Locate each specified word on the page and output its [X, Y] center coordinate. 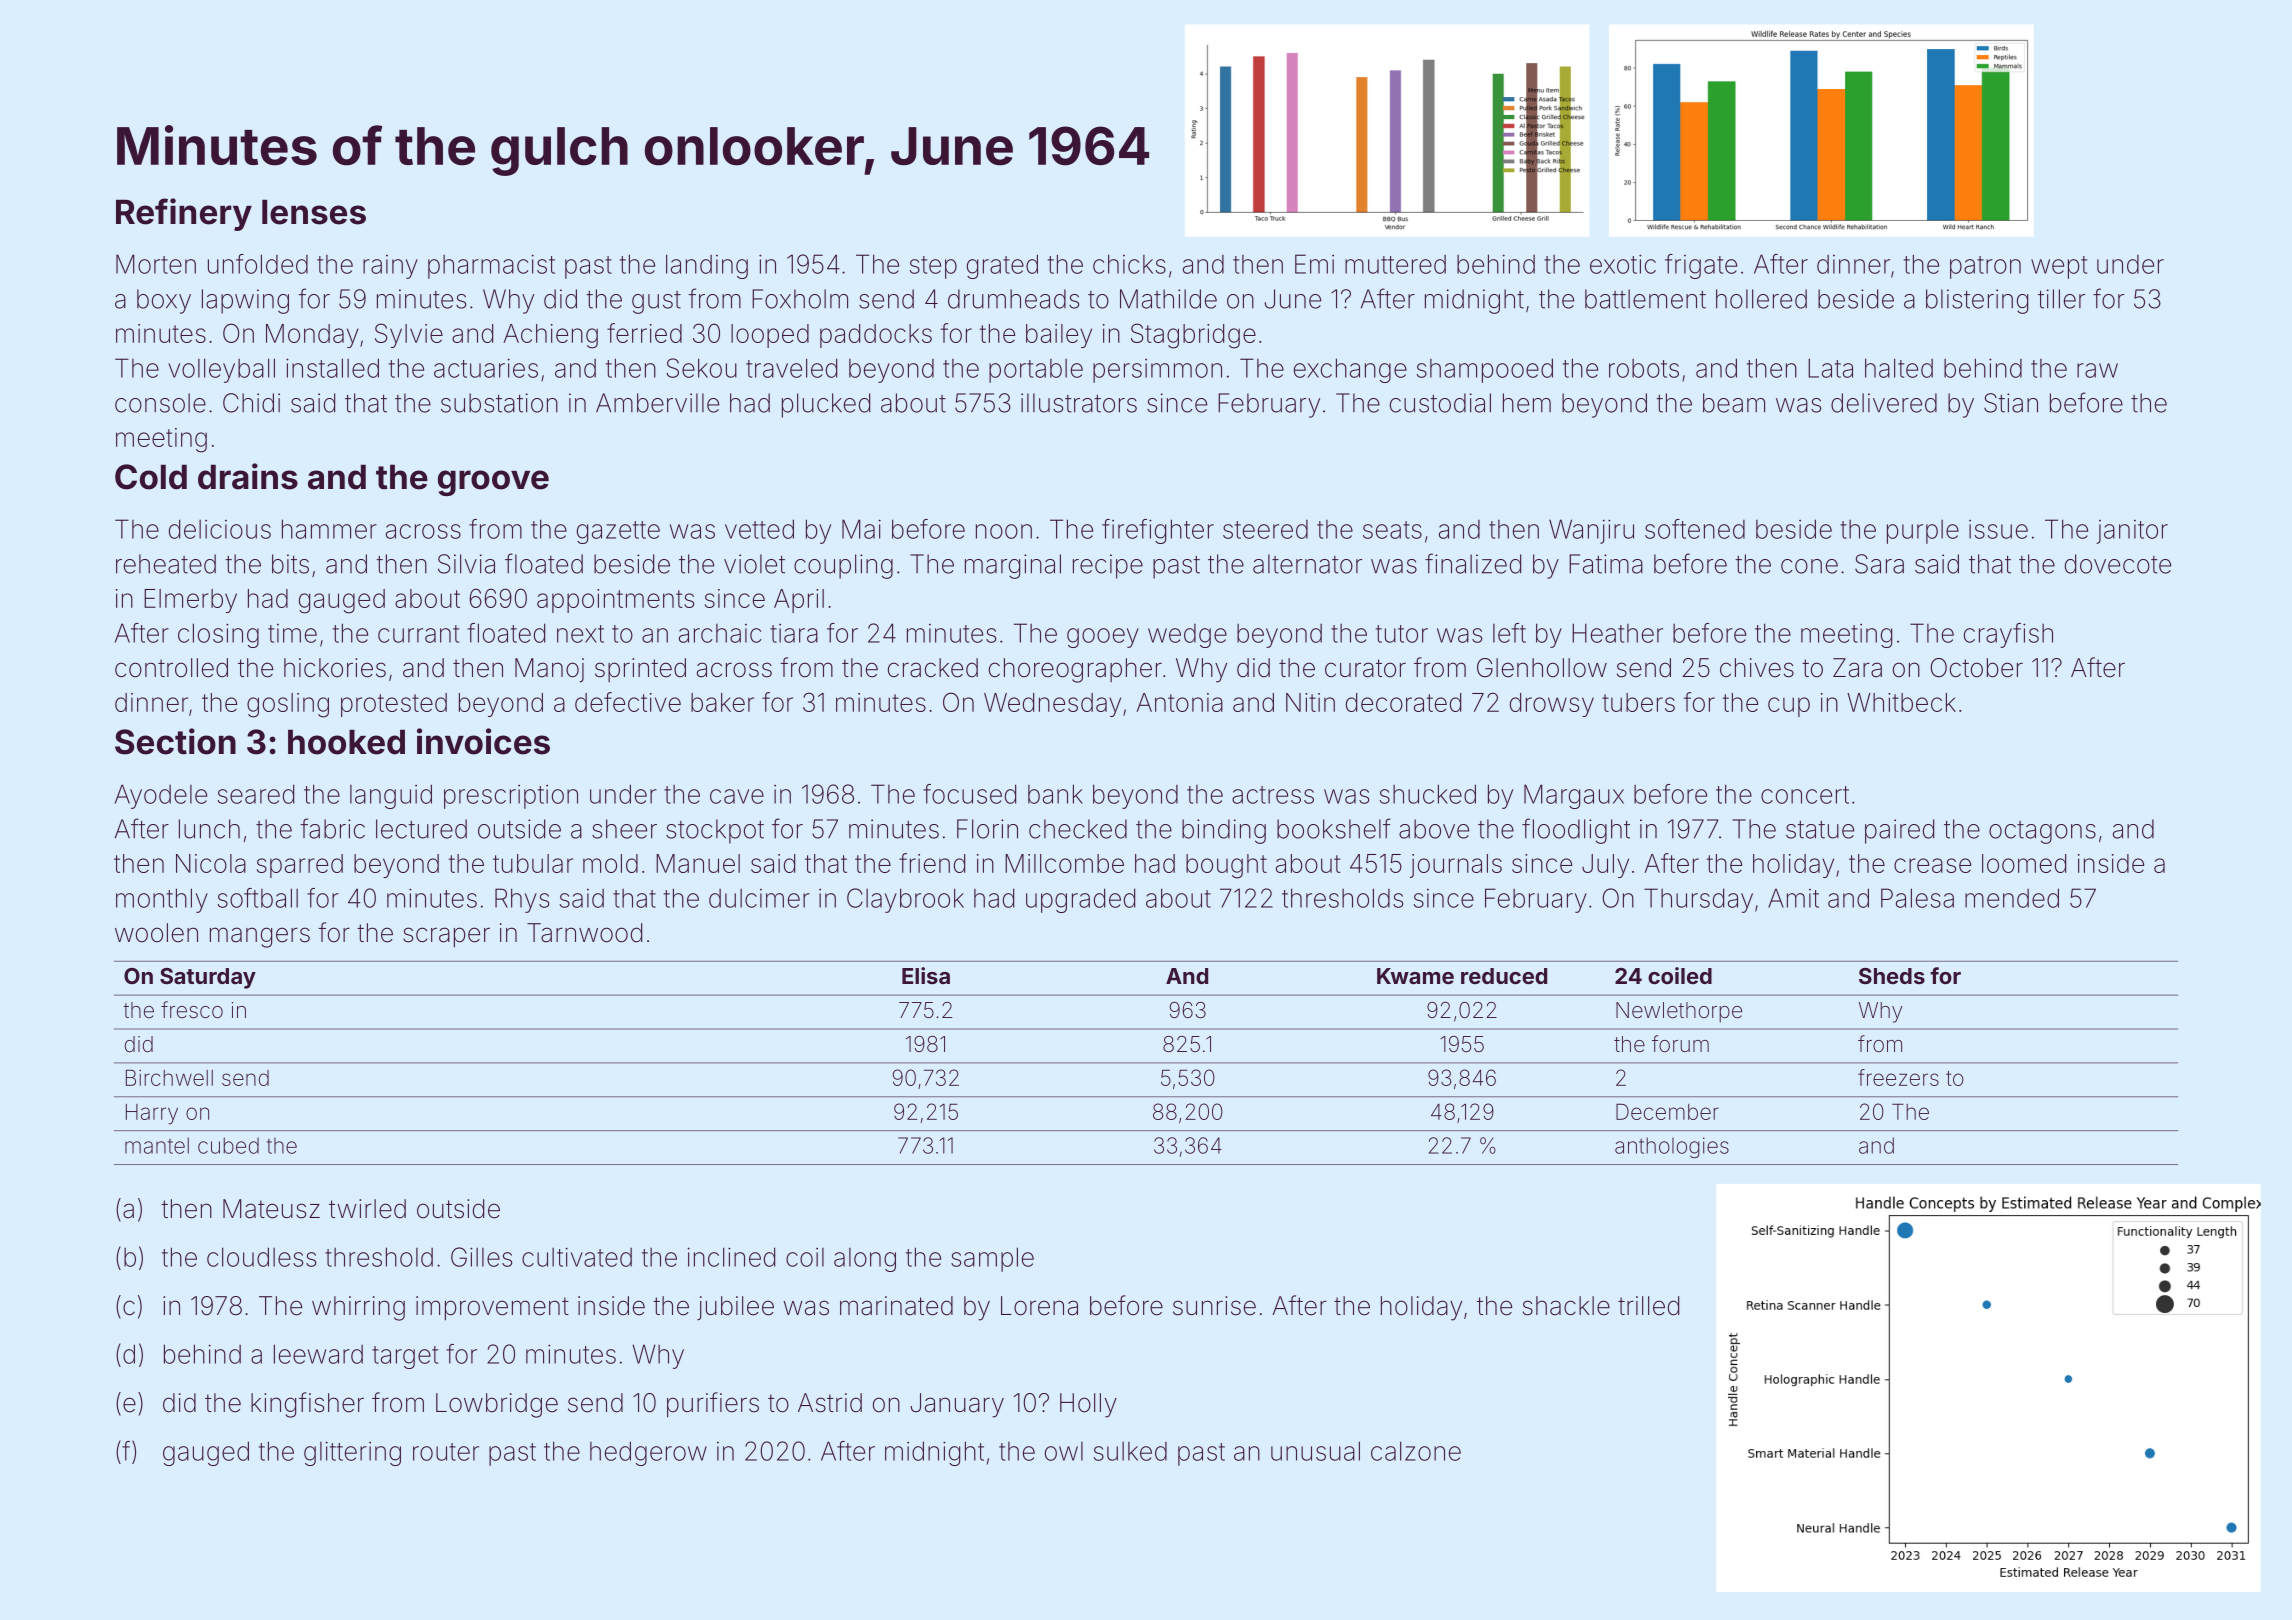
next [580, 634]
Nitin [1310, 702]
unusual [1315, 1451]
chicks [1129, 264]
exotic [1623, 264]
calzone [1416, 1451]
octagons [2042, 832]
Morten [156, 264]
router [446, 1452]
